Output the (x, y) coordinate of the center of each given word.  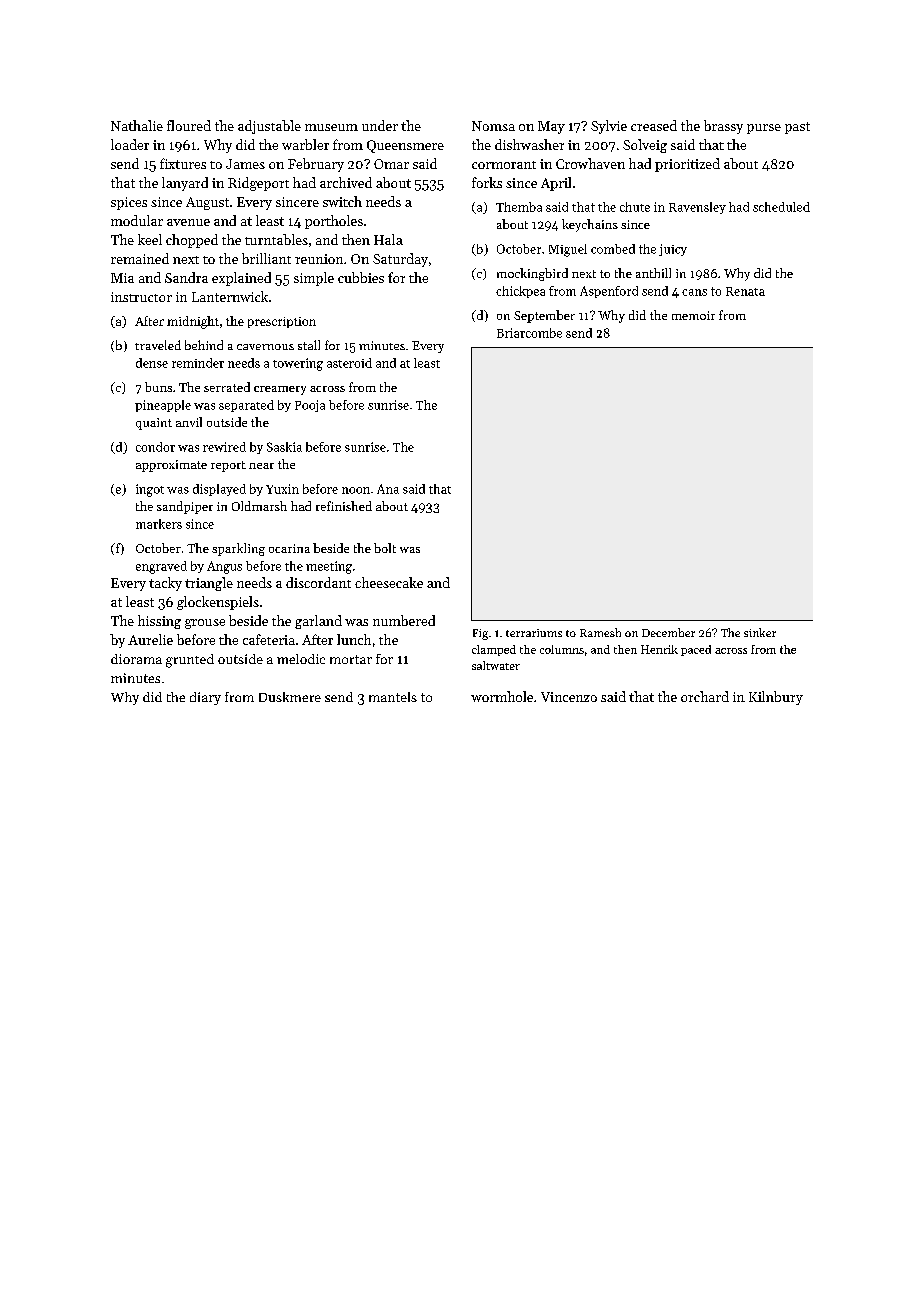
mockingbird (532, 274)
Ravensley (697, 208)
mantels (393, 697)
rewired (224, 447)
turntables (276, 239)
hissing (159, 622)
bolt (385, 548)
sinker (760, 632)
